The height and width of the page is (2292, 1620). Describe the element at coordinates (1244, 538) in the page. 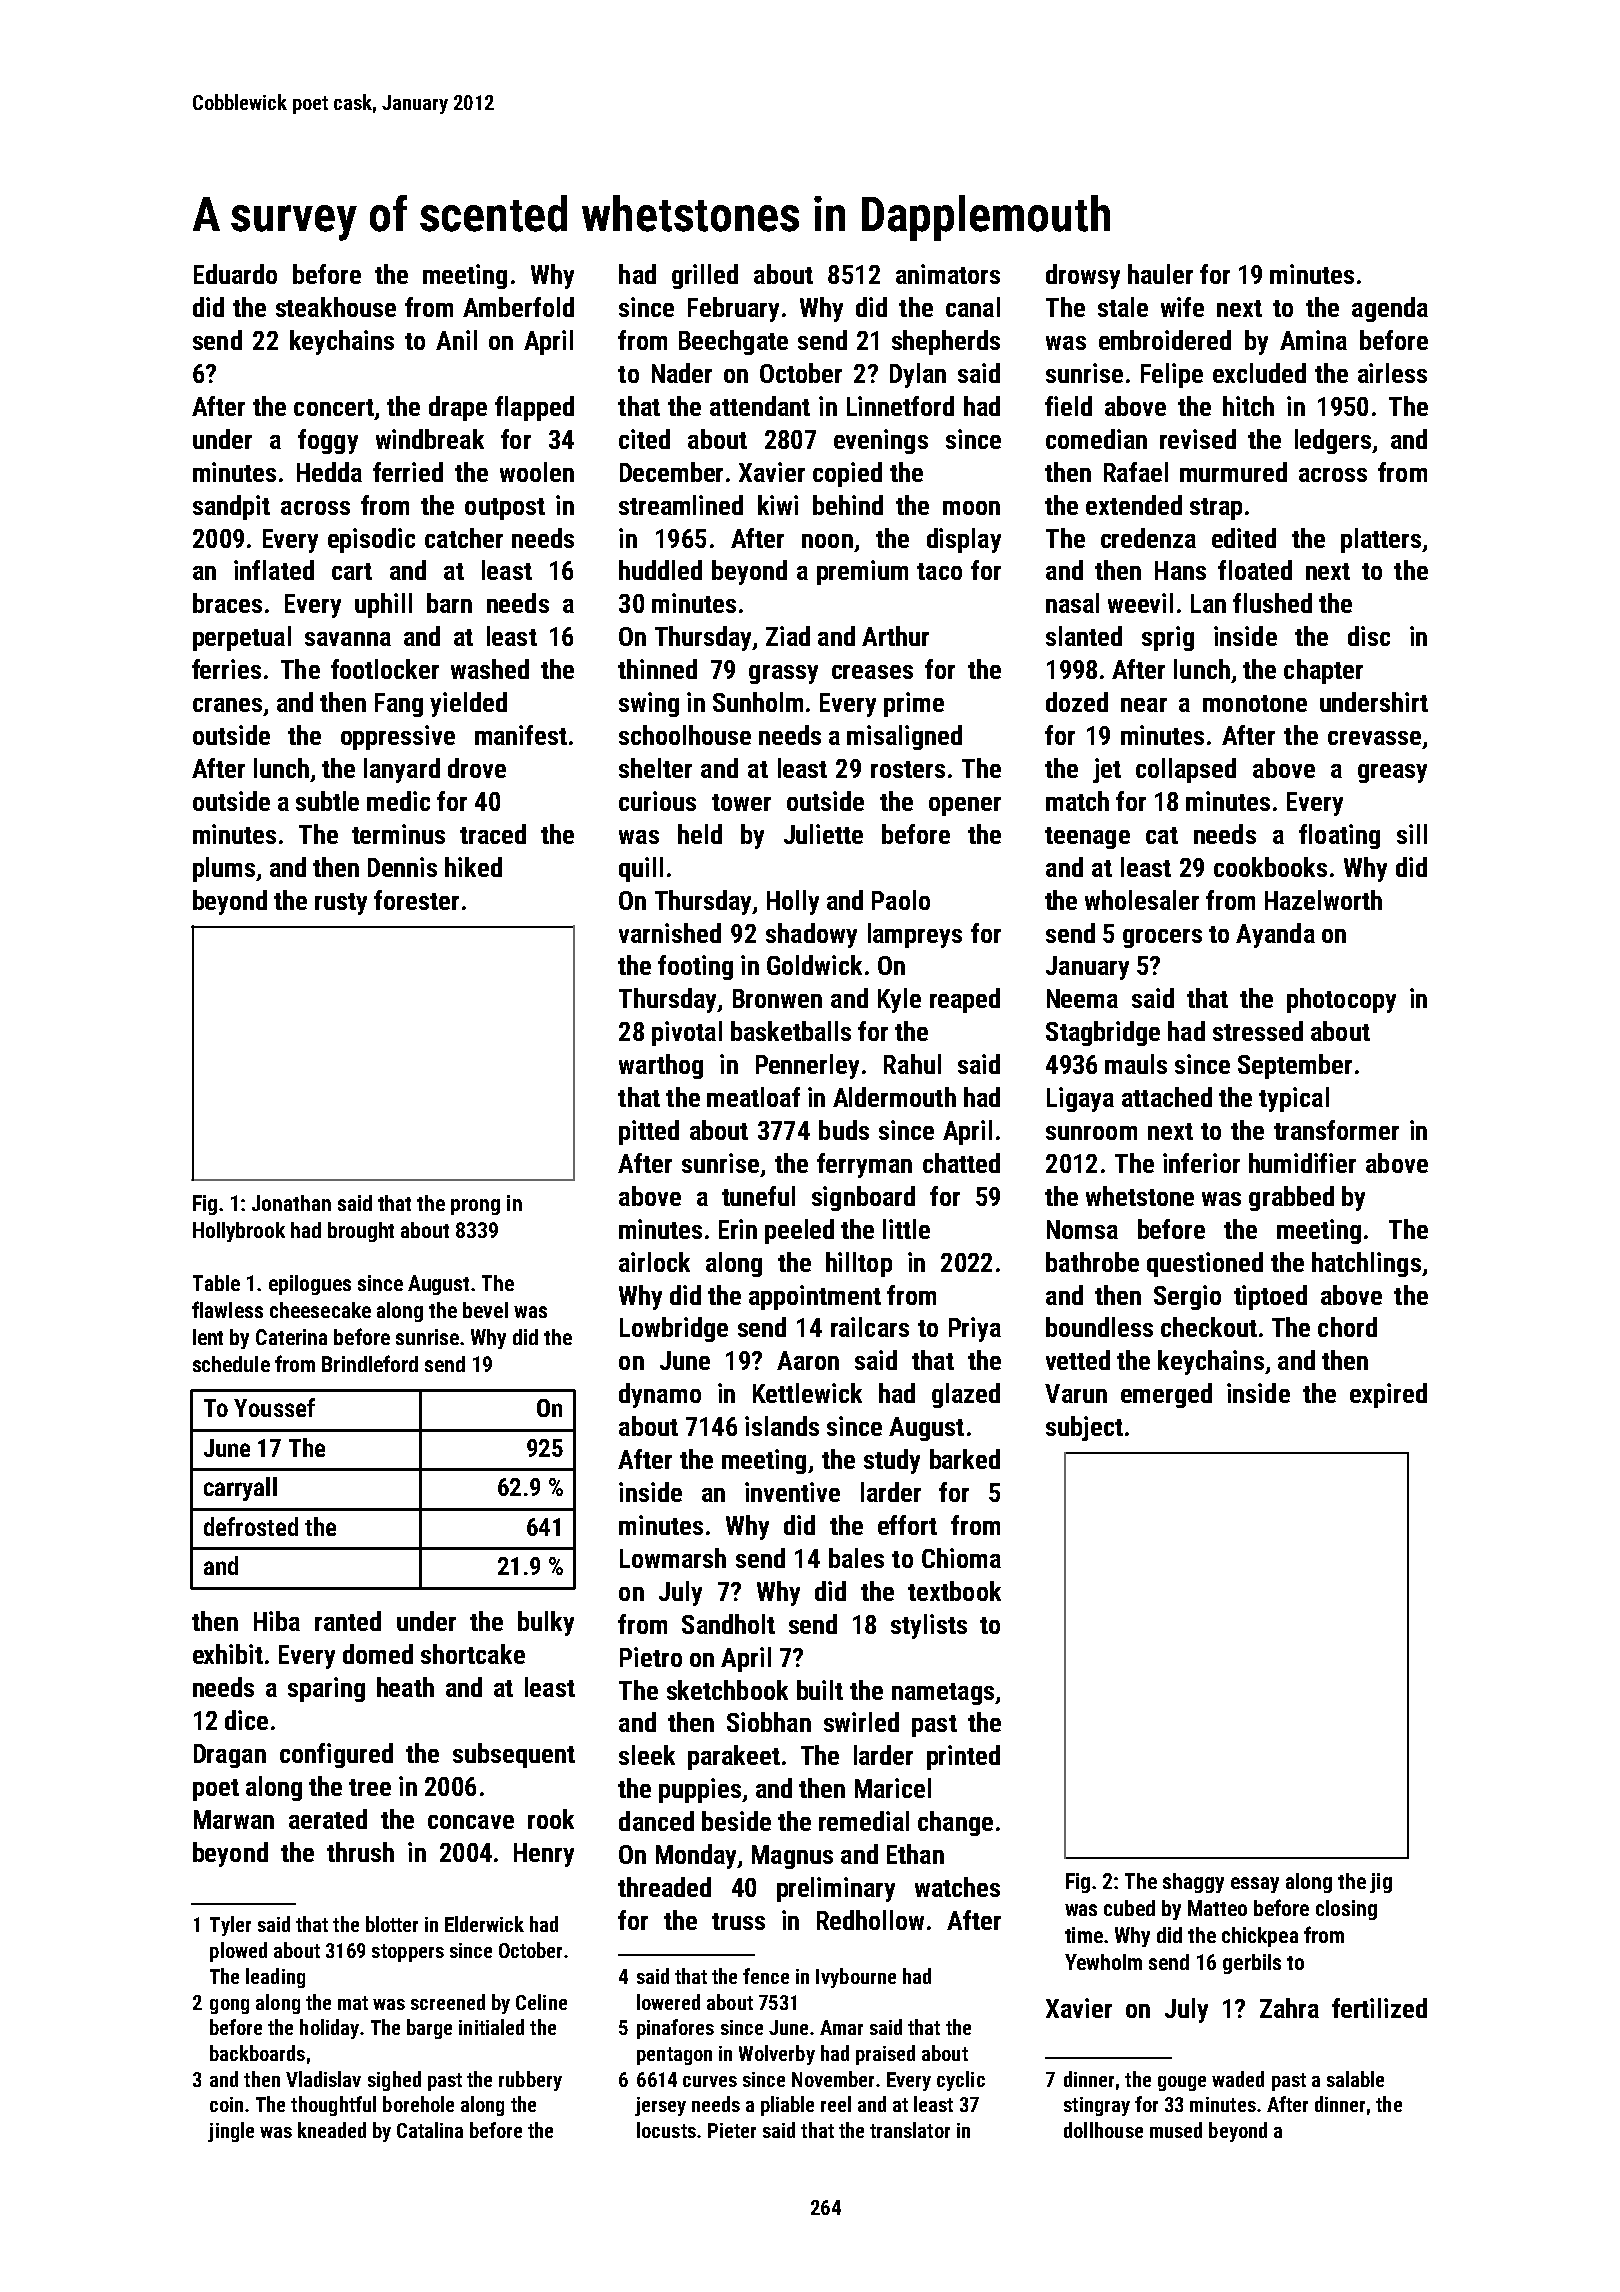

I see `edited` at that location.
